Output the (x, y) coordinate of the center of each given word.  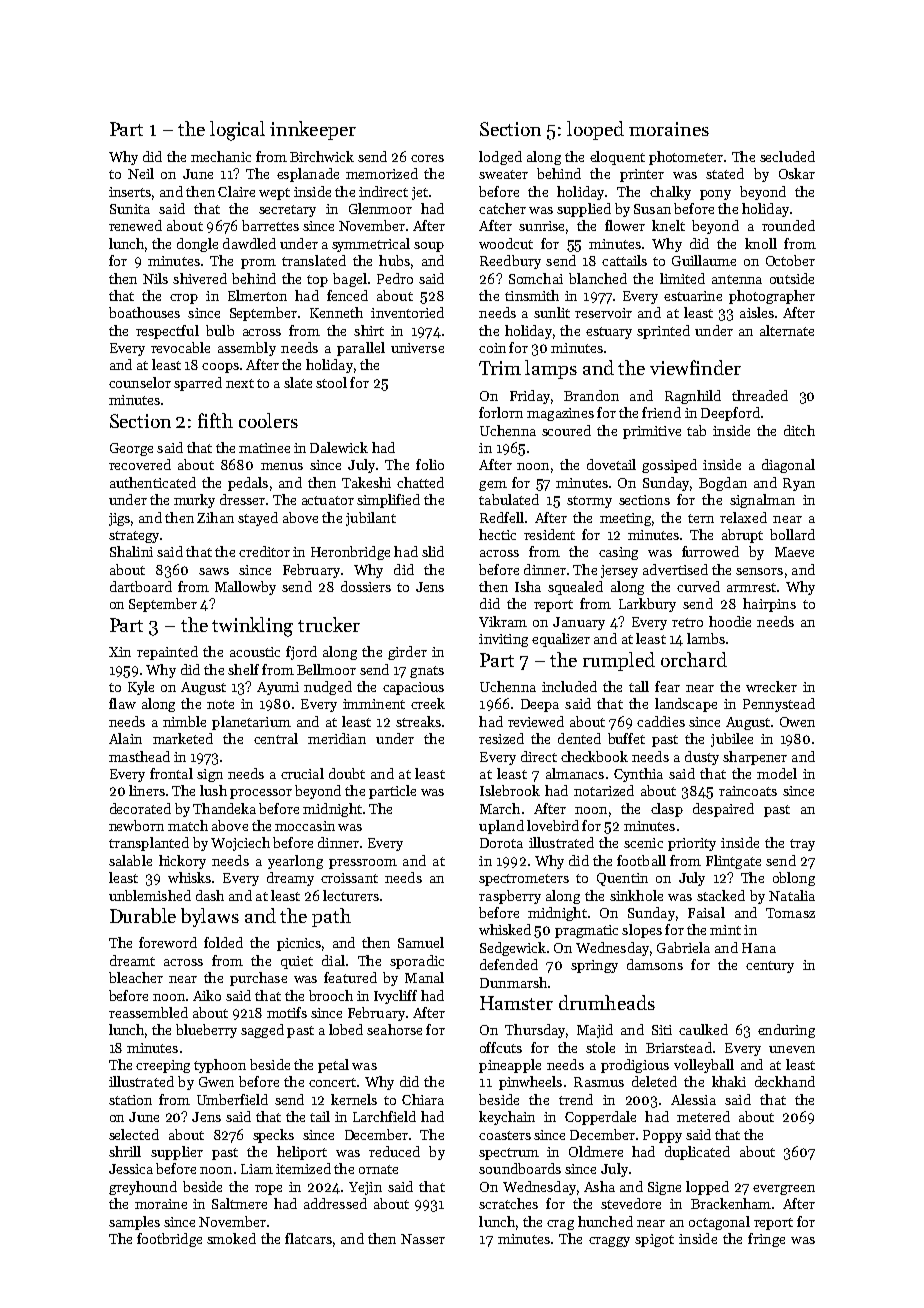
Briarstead (679, 1047)
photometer (686, 158)
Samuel (421, 942)
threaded (760, 395)
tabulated (509, 499)
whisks (189, 877)
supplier (177, 1153)
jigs (119, 519)
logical (237, 131)
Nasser (423, 1239)
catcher (502, 208)
